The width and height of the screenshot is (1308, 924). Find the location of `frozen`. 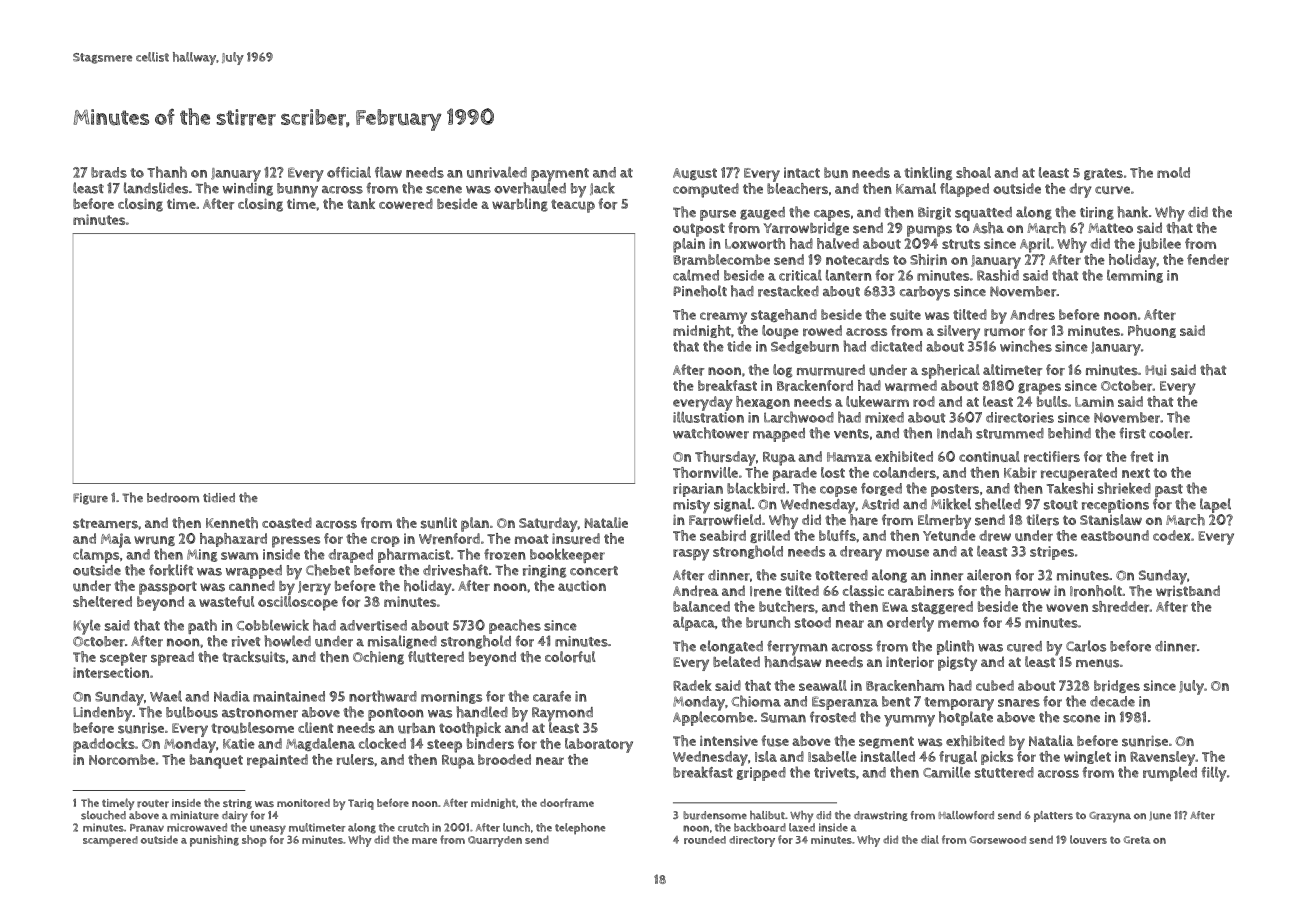

frozen is located at coordinates (505, 554).
